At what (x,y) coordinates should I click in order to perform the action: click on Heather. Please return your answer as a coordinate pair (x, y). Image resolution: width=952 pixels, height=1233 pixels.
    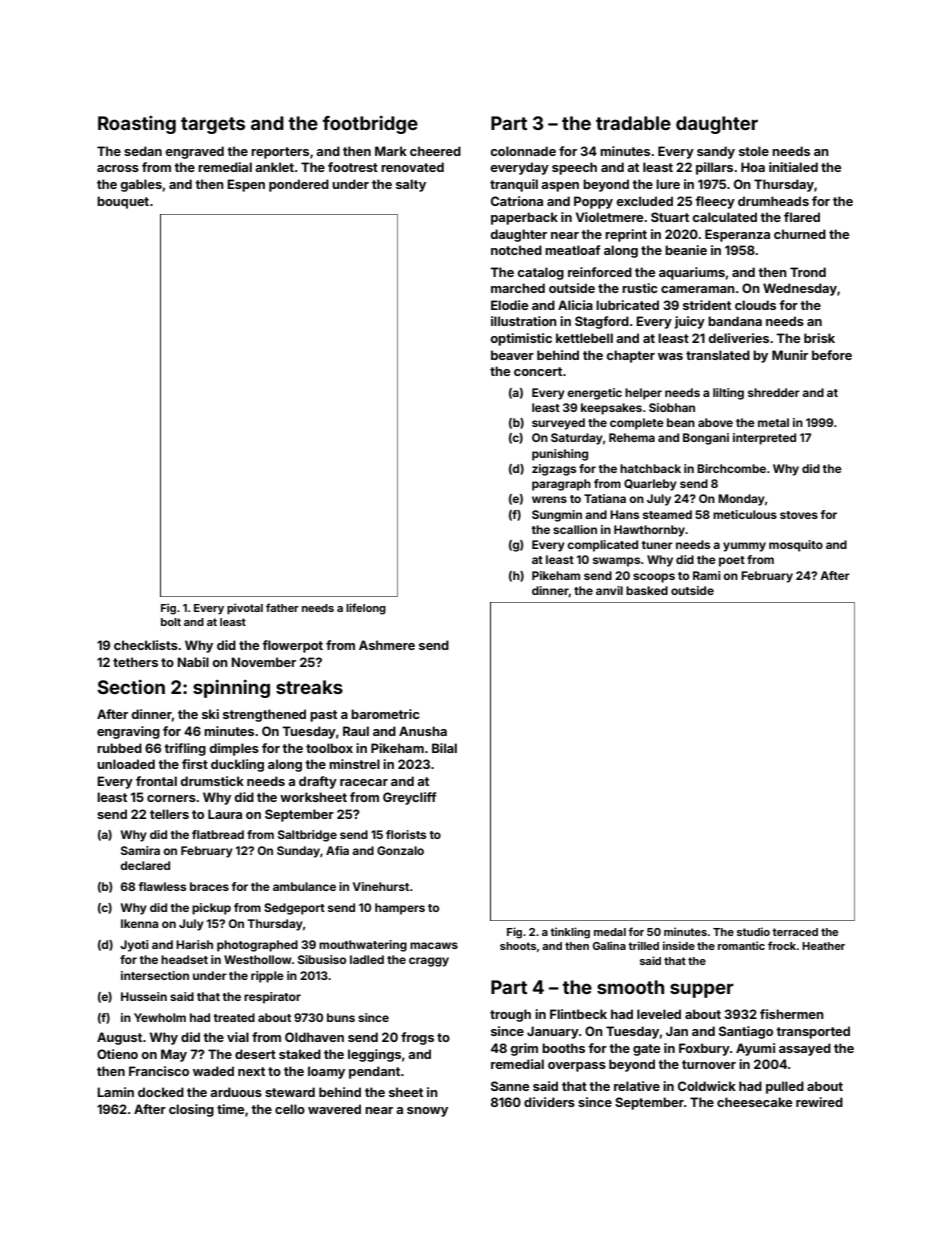
    Looking at the image, I should click on (823, 946).
